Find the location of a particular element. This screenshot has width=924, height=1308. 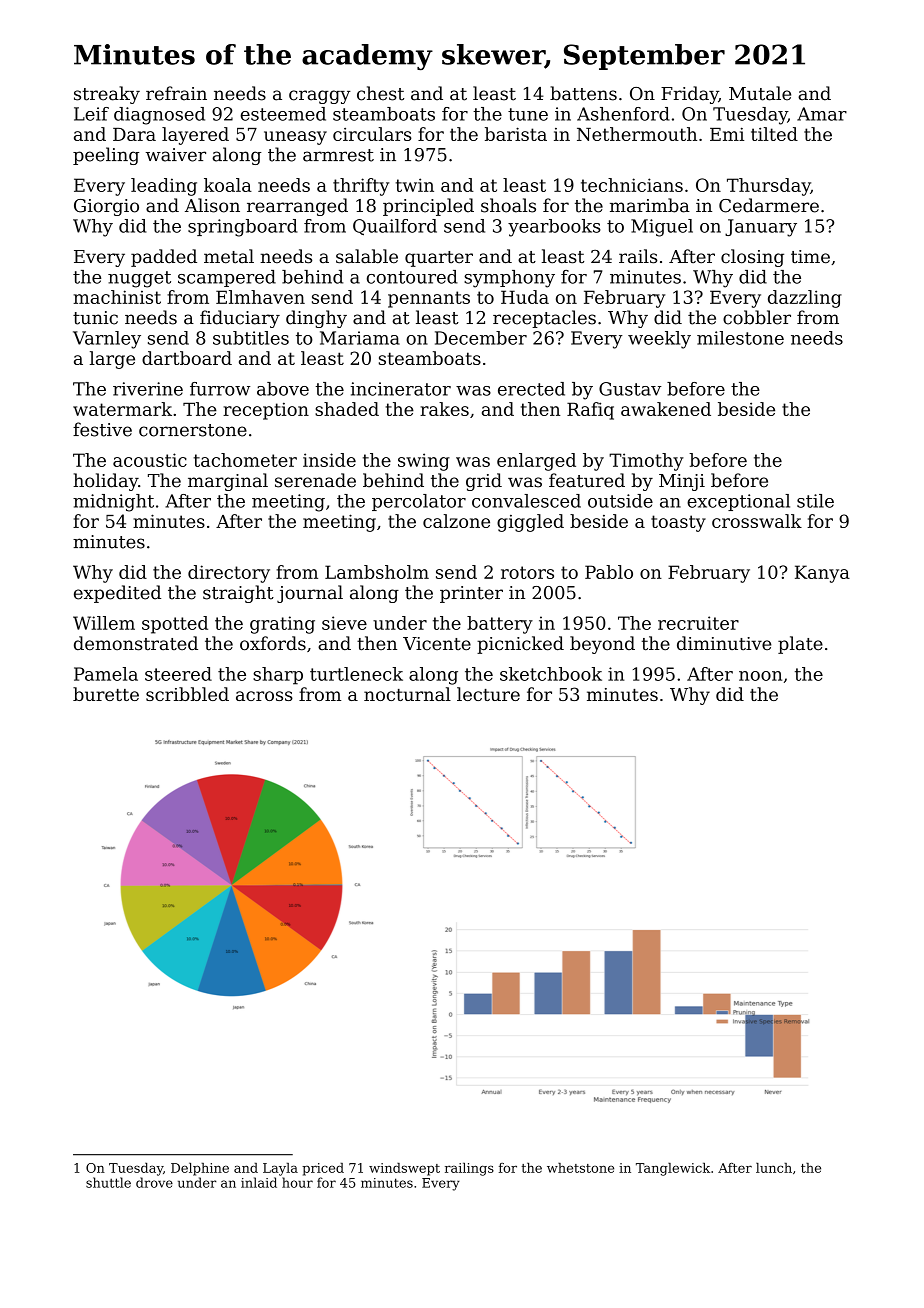

sieve is located at coordinates (344, 623).
